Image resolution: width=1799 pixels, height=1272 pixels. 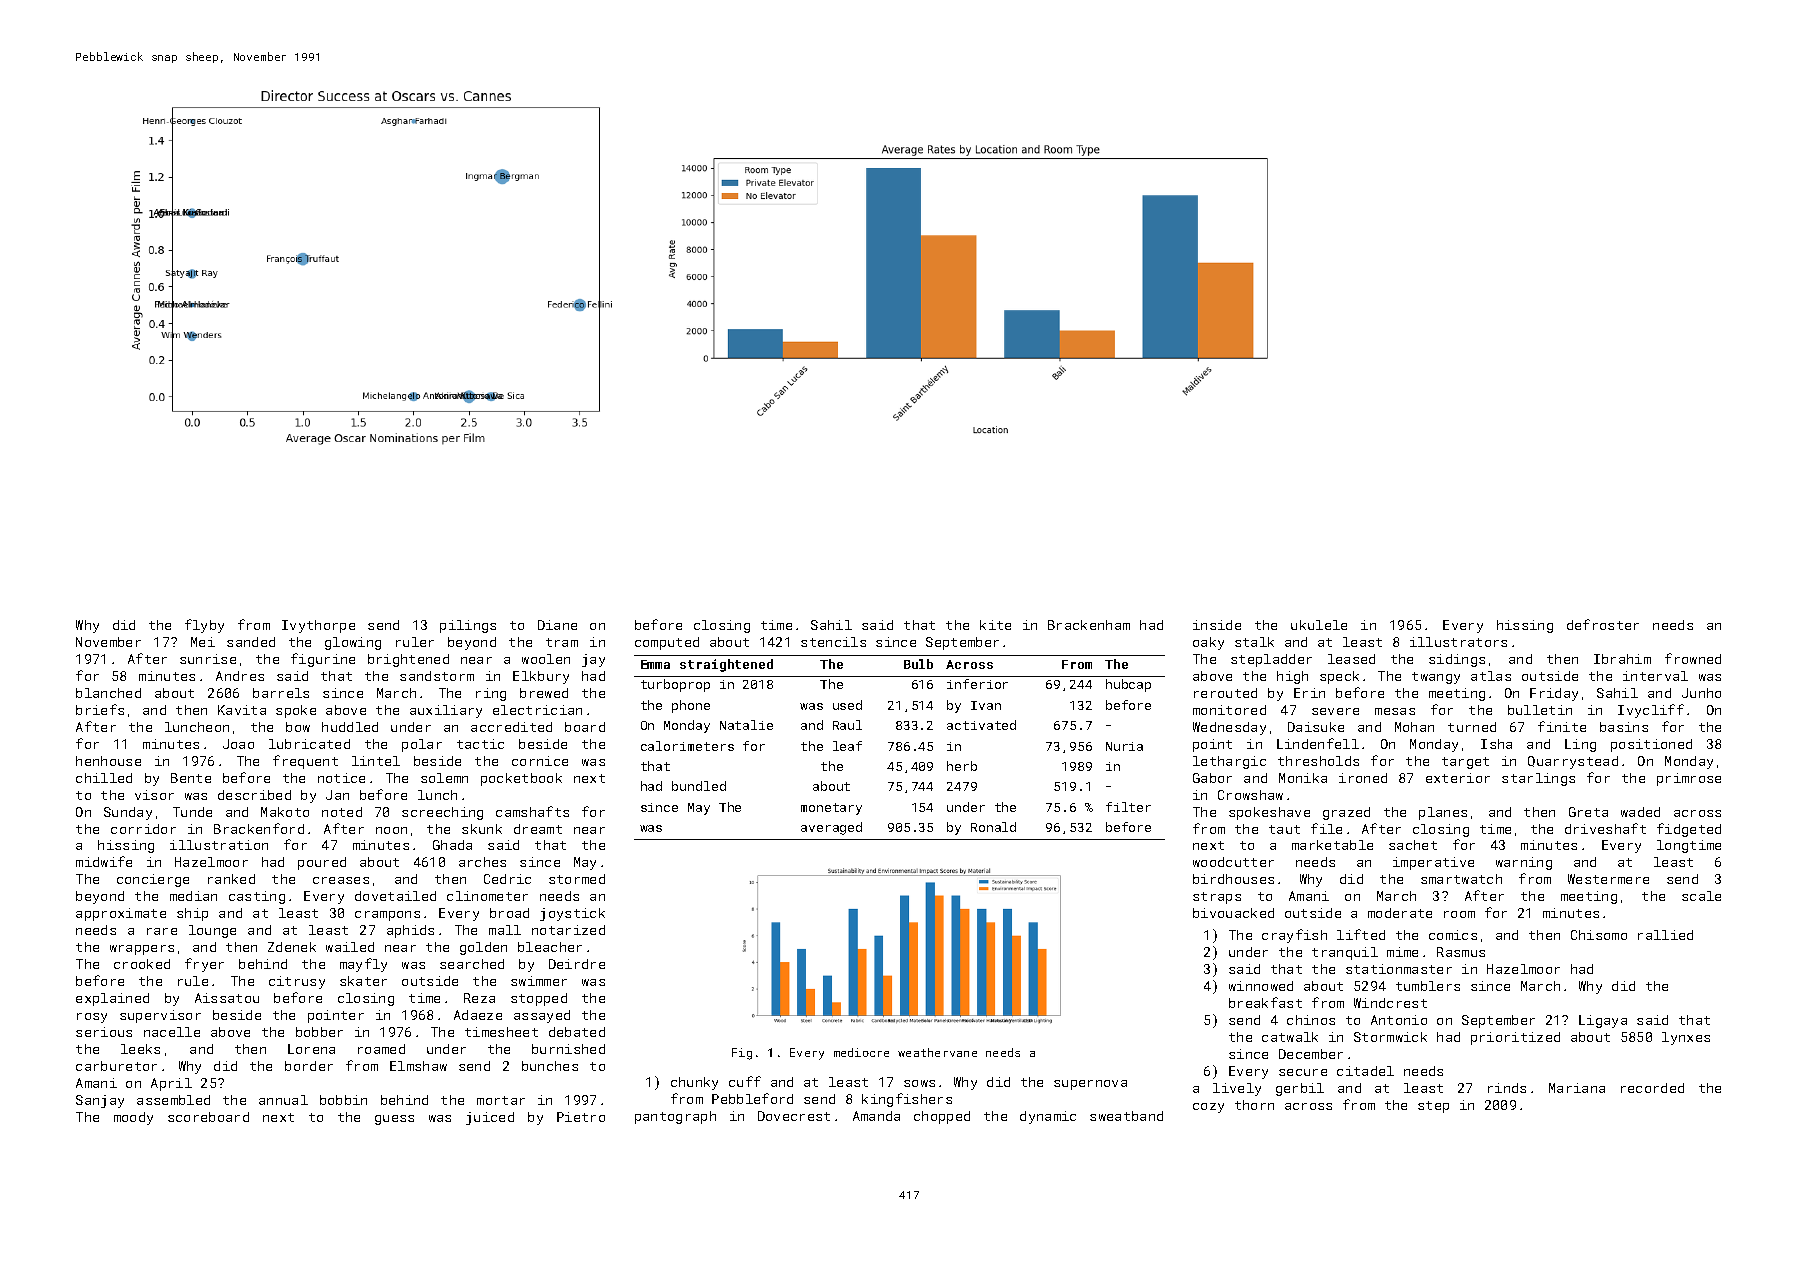 What do you see at coordinates (1261, 986) in the image?
I see `winnowed` at bounding box center [1261, 986].
